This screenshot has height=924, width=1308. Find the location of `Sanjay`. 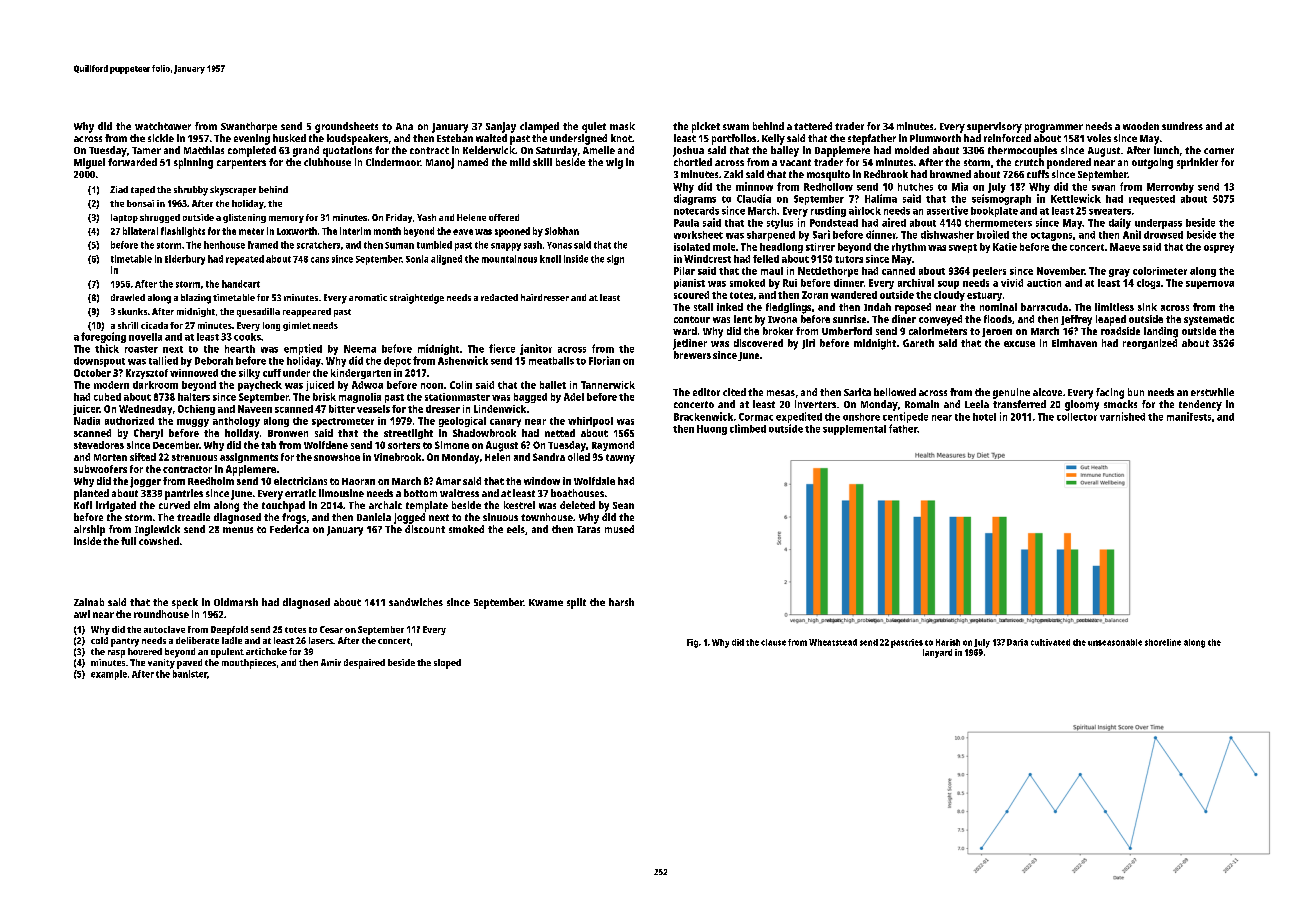

Sanjay is located at coordinates (501, 127).
